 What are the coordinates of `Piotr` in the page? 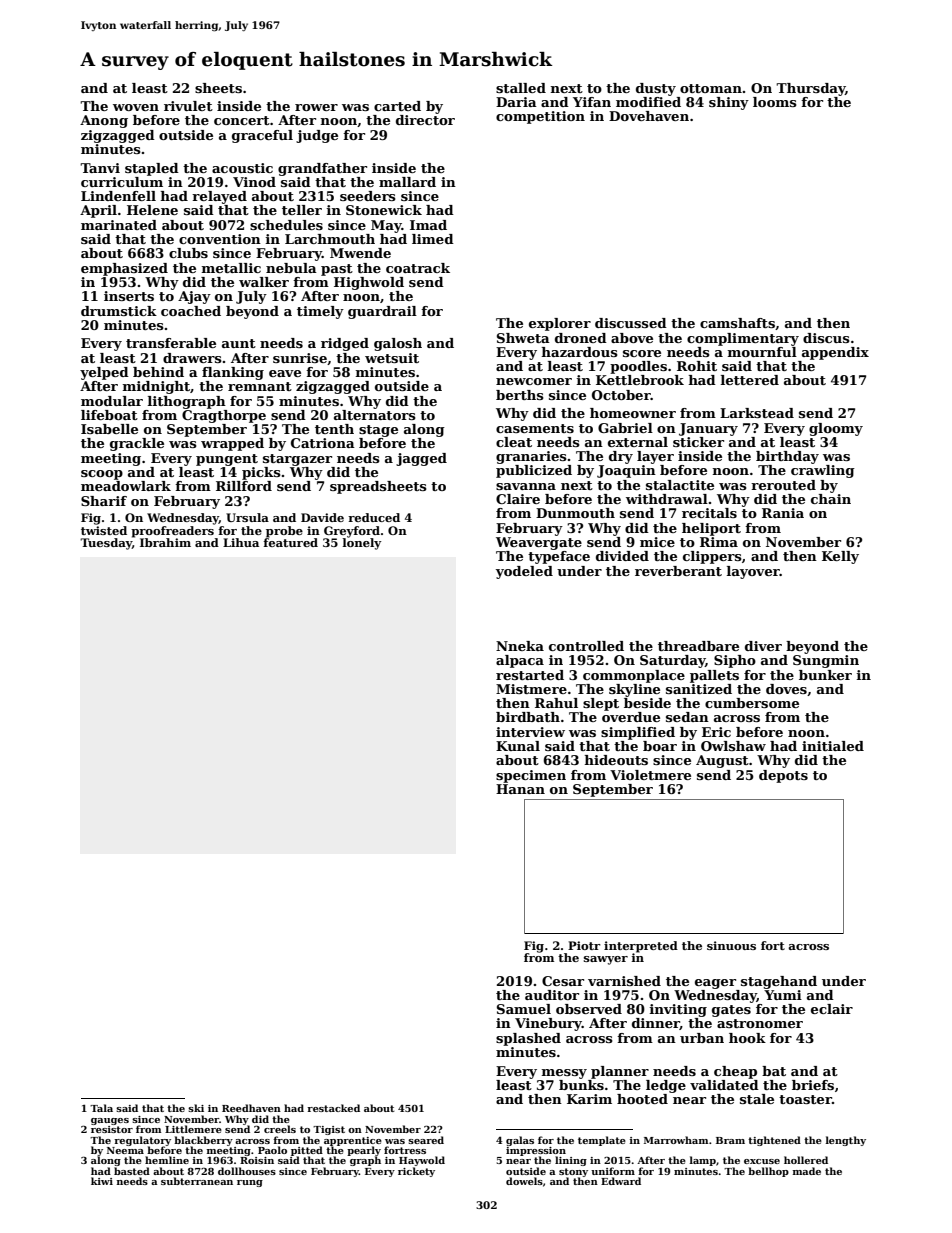 It's located at (584, 945).
